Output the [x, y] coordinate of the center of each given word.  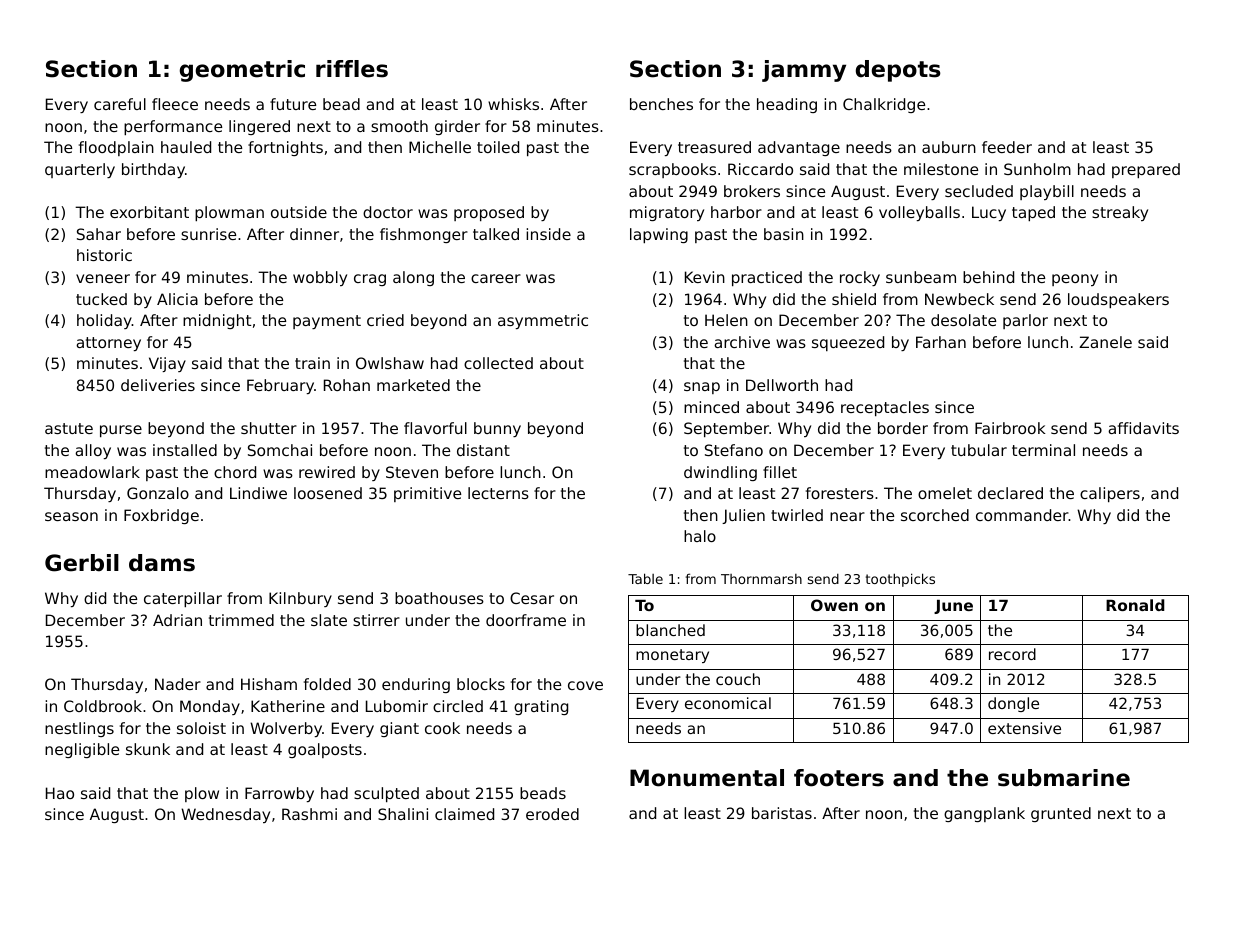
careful [120, 104]
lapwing [659, 235]
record [1012, 654]
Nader [178, 684]
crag [370, 280]
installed [185, 450]
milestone [941, 169]
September [726, 429]
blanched [670, 630]
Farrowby [279, 794]
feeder [1007, 147]
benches [661, 104]
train [312, 363]
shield [854, 299]
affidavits [1143, 428]
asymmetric [543, 321]
